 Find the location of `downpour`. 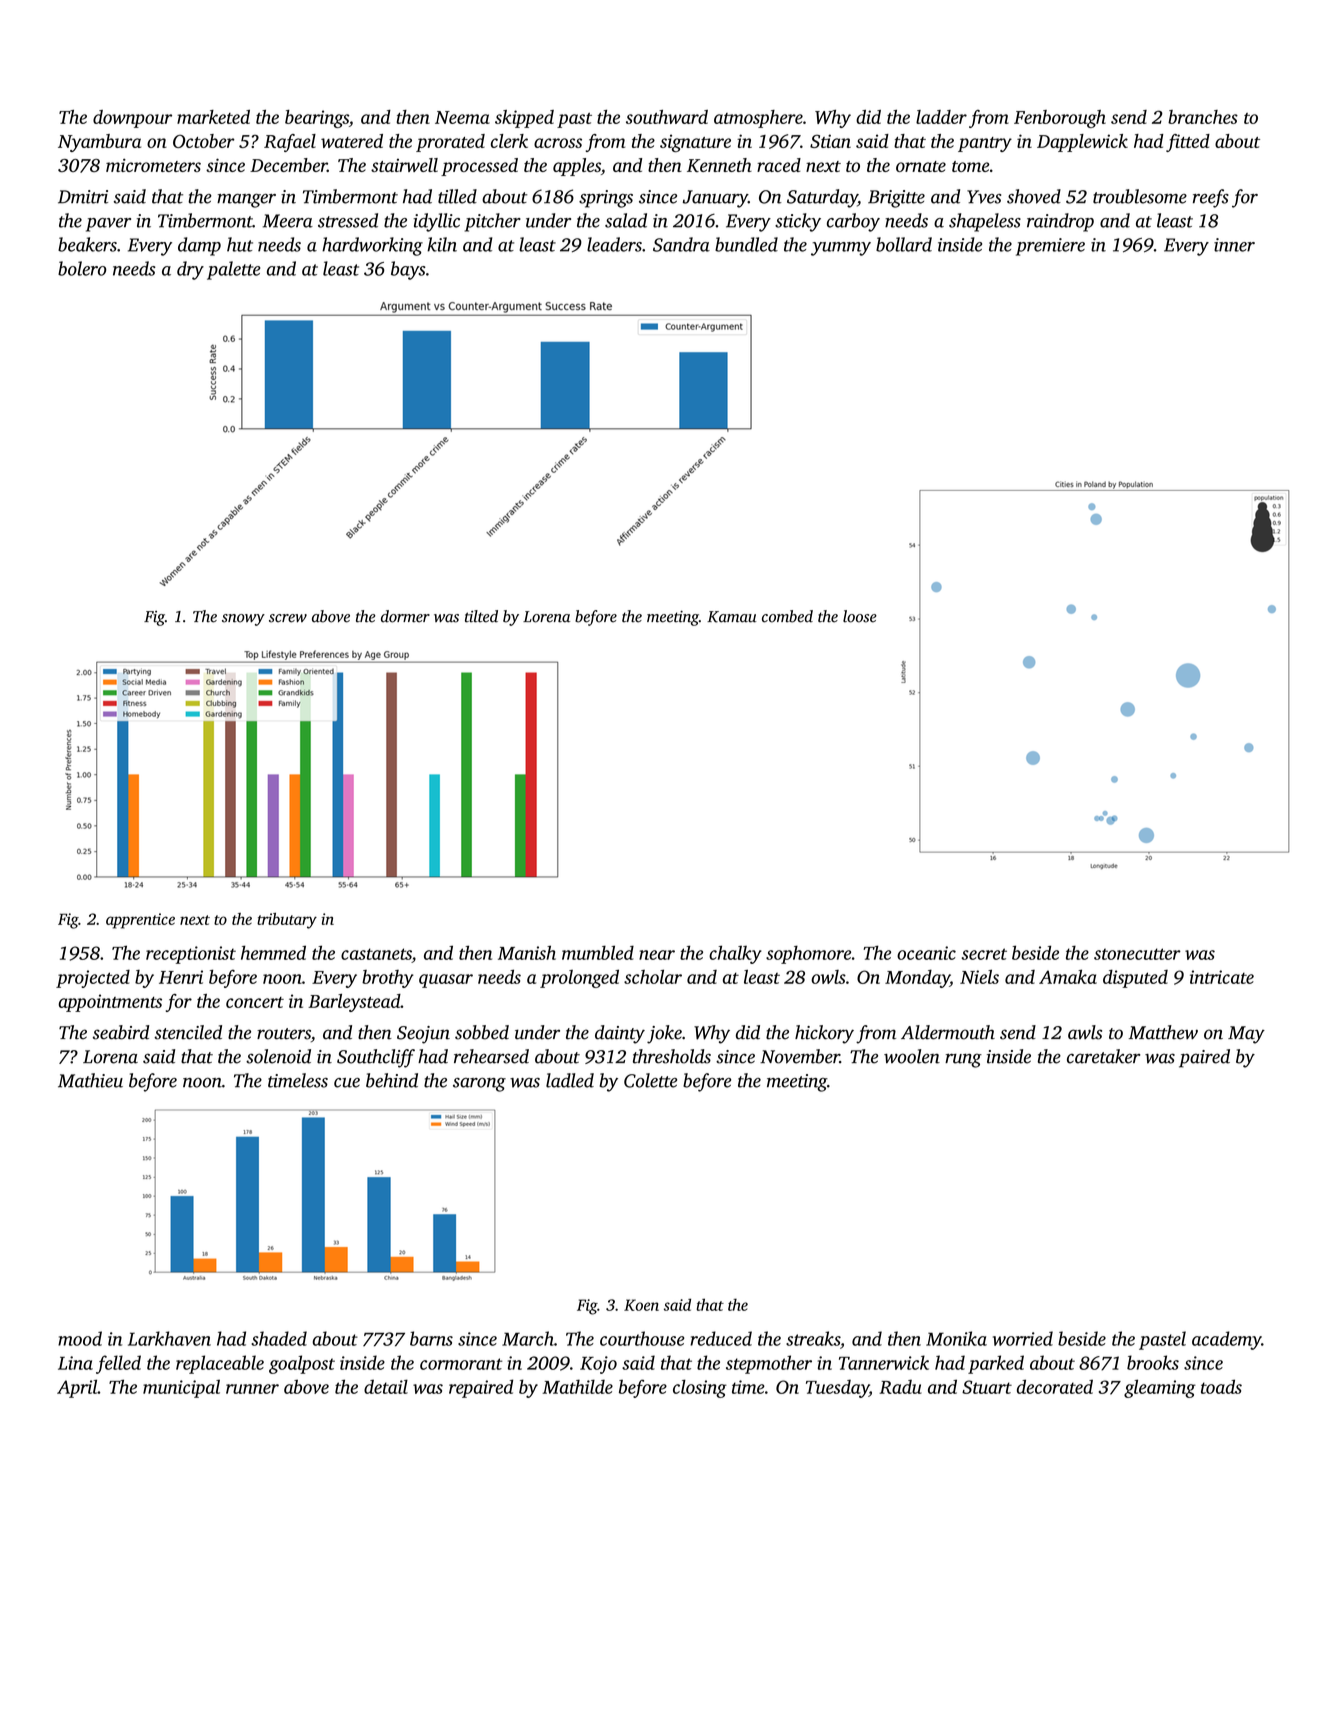

downpour is located at coordinates (132, 119).
